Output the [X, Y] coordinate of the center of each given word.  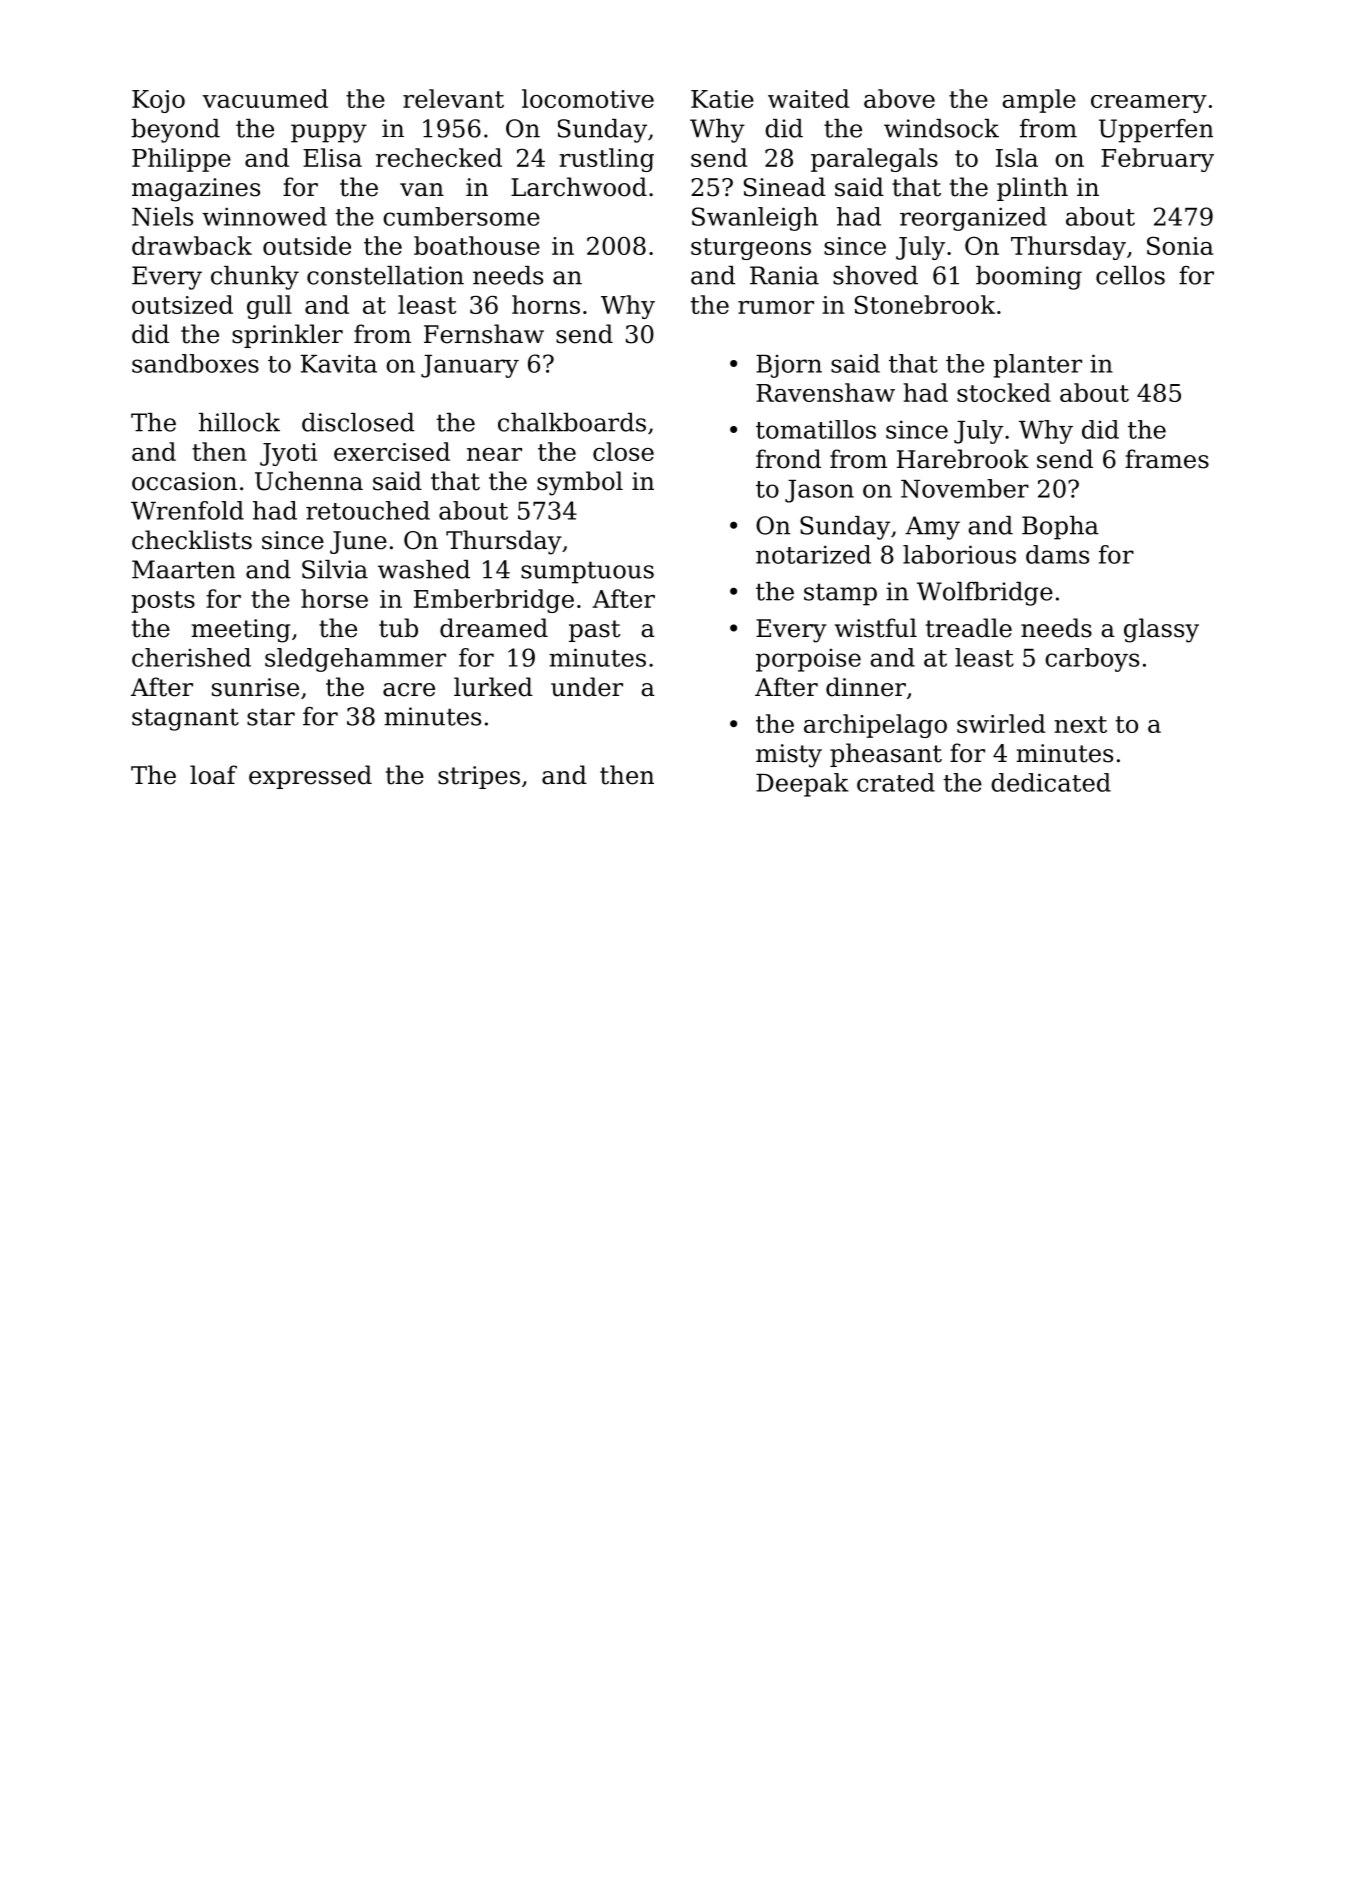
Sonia [1180, 245]
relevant [453, 98]
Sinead [785, 187]
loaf [213, 775]
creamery [1149, 104]
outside [307, 245]
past [594, 631]
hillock [239, 422]
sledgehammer [355, 660]
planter [1037, 366]
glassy [1161, 630]
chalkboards [572, 422]
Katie [722, 99]
